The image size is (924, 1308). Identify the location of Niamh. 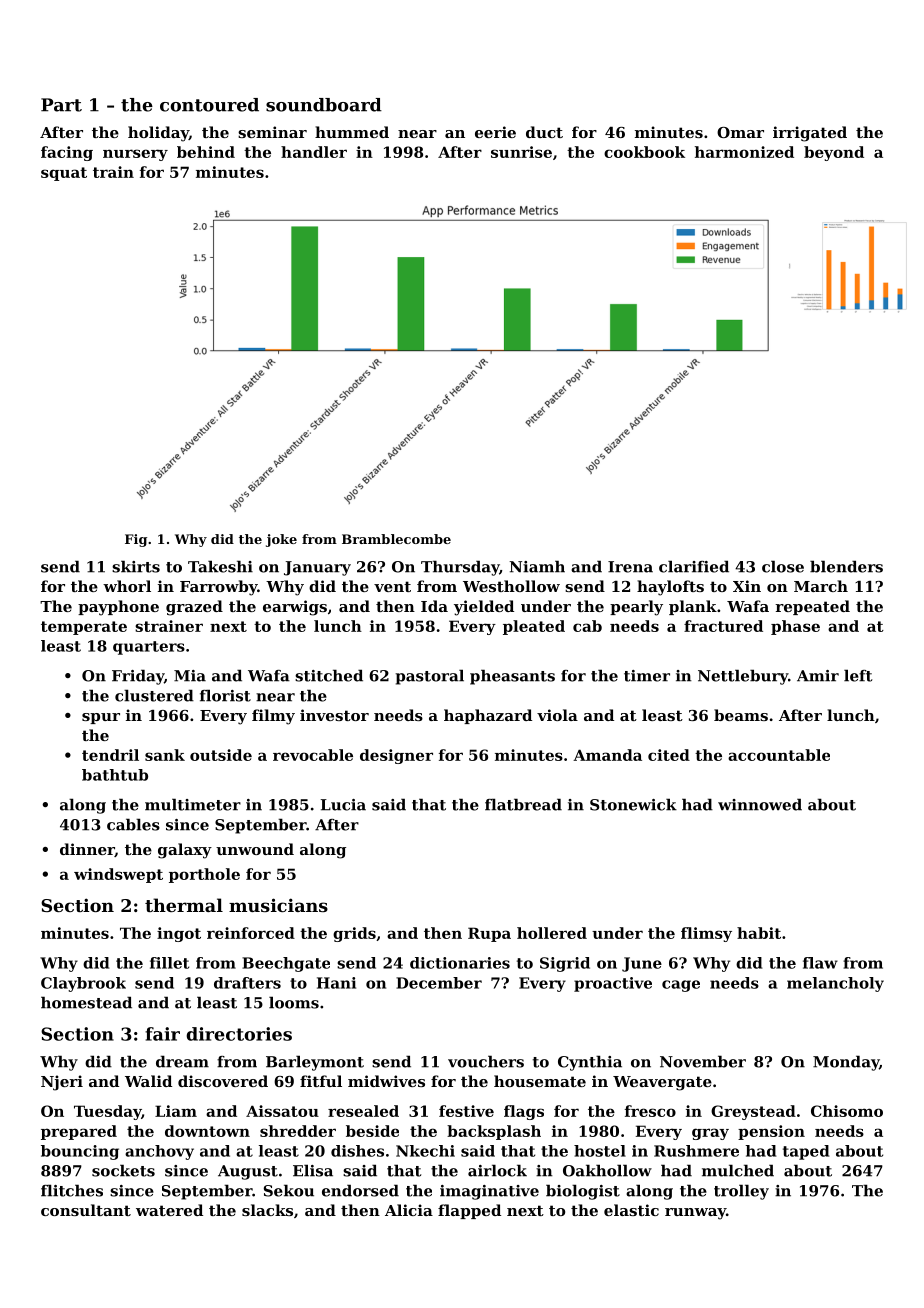
(537, 566).
